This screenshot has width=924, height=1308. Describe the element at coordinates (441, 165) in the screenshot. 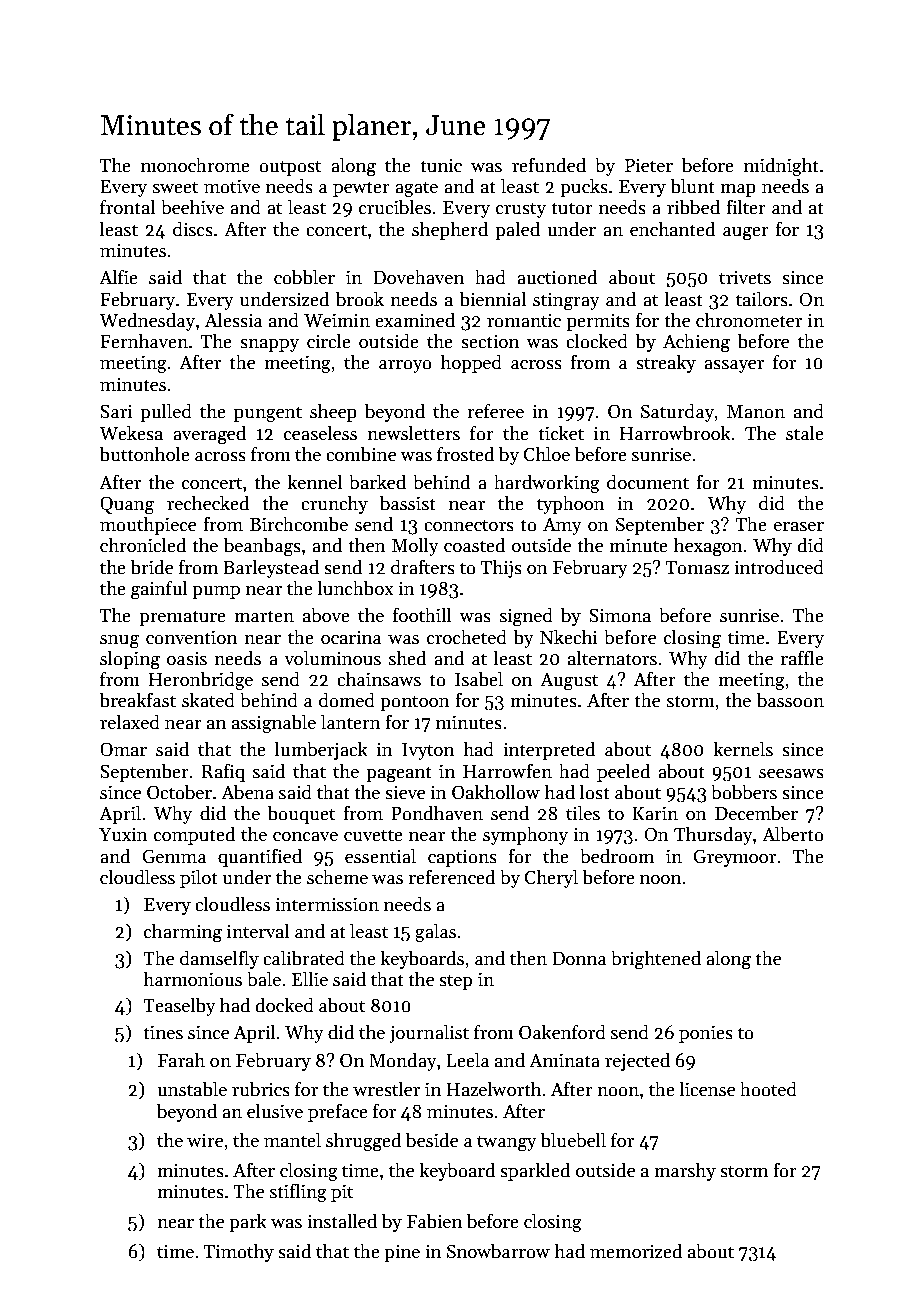

I see `tunic` at that location.
